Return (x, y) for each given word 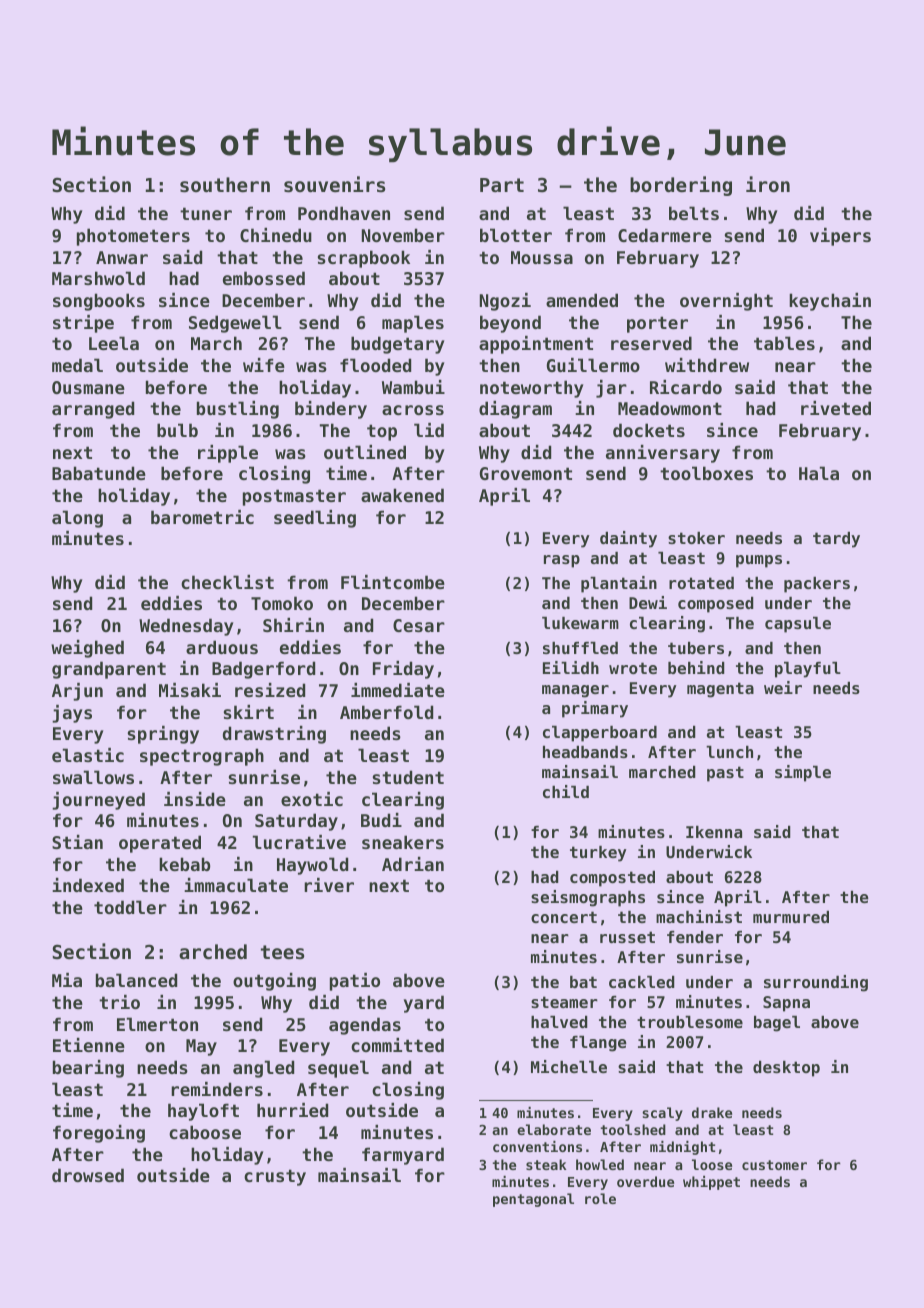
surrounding (816, 983)
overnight (726, 302)
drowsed (88, 1175)
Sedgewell (235, 324)
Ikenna (714, 832)
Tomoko (282, 603)
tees (282, 952)
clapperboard (600, 734)
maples (413, 324)
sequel (338, 1069)
